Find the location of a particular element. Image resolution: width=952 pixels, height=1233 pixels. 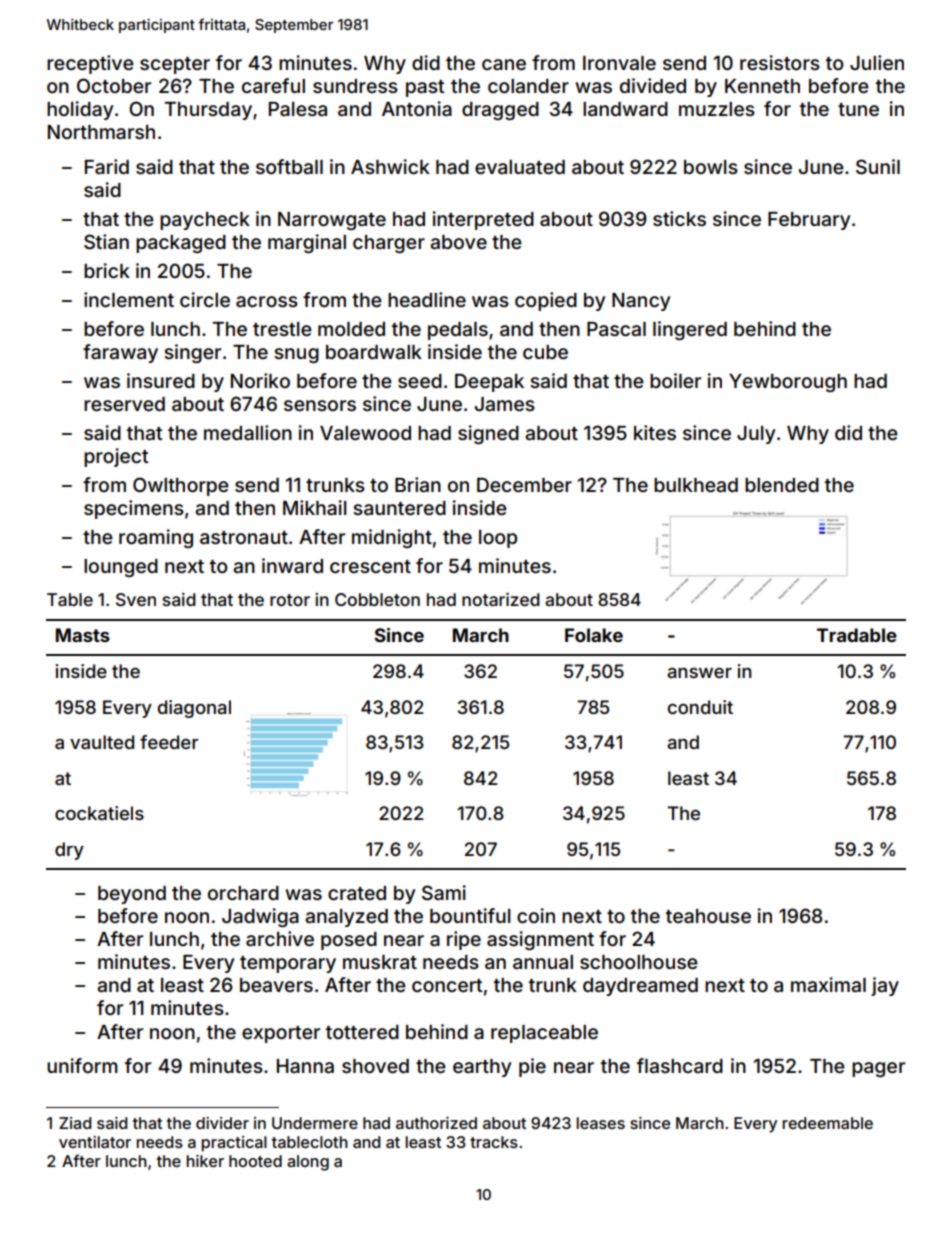

Kenneth is located at coordinates (762, 86).
